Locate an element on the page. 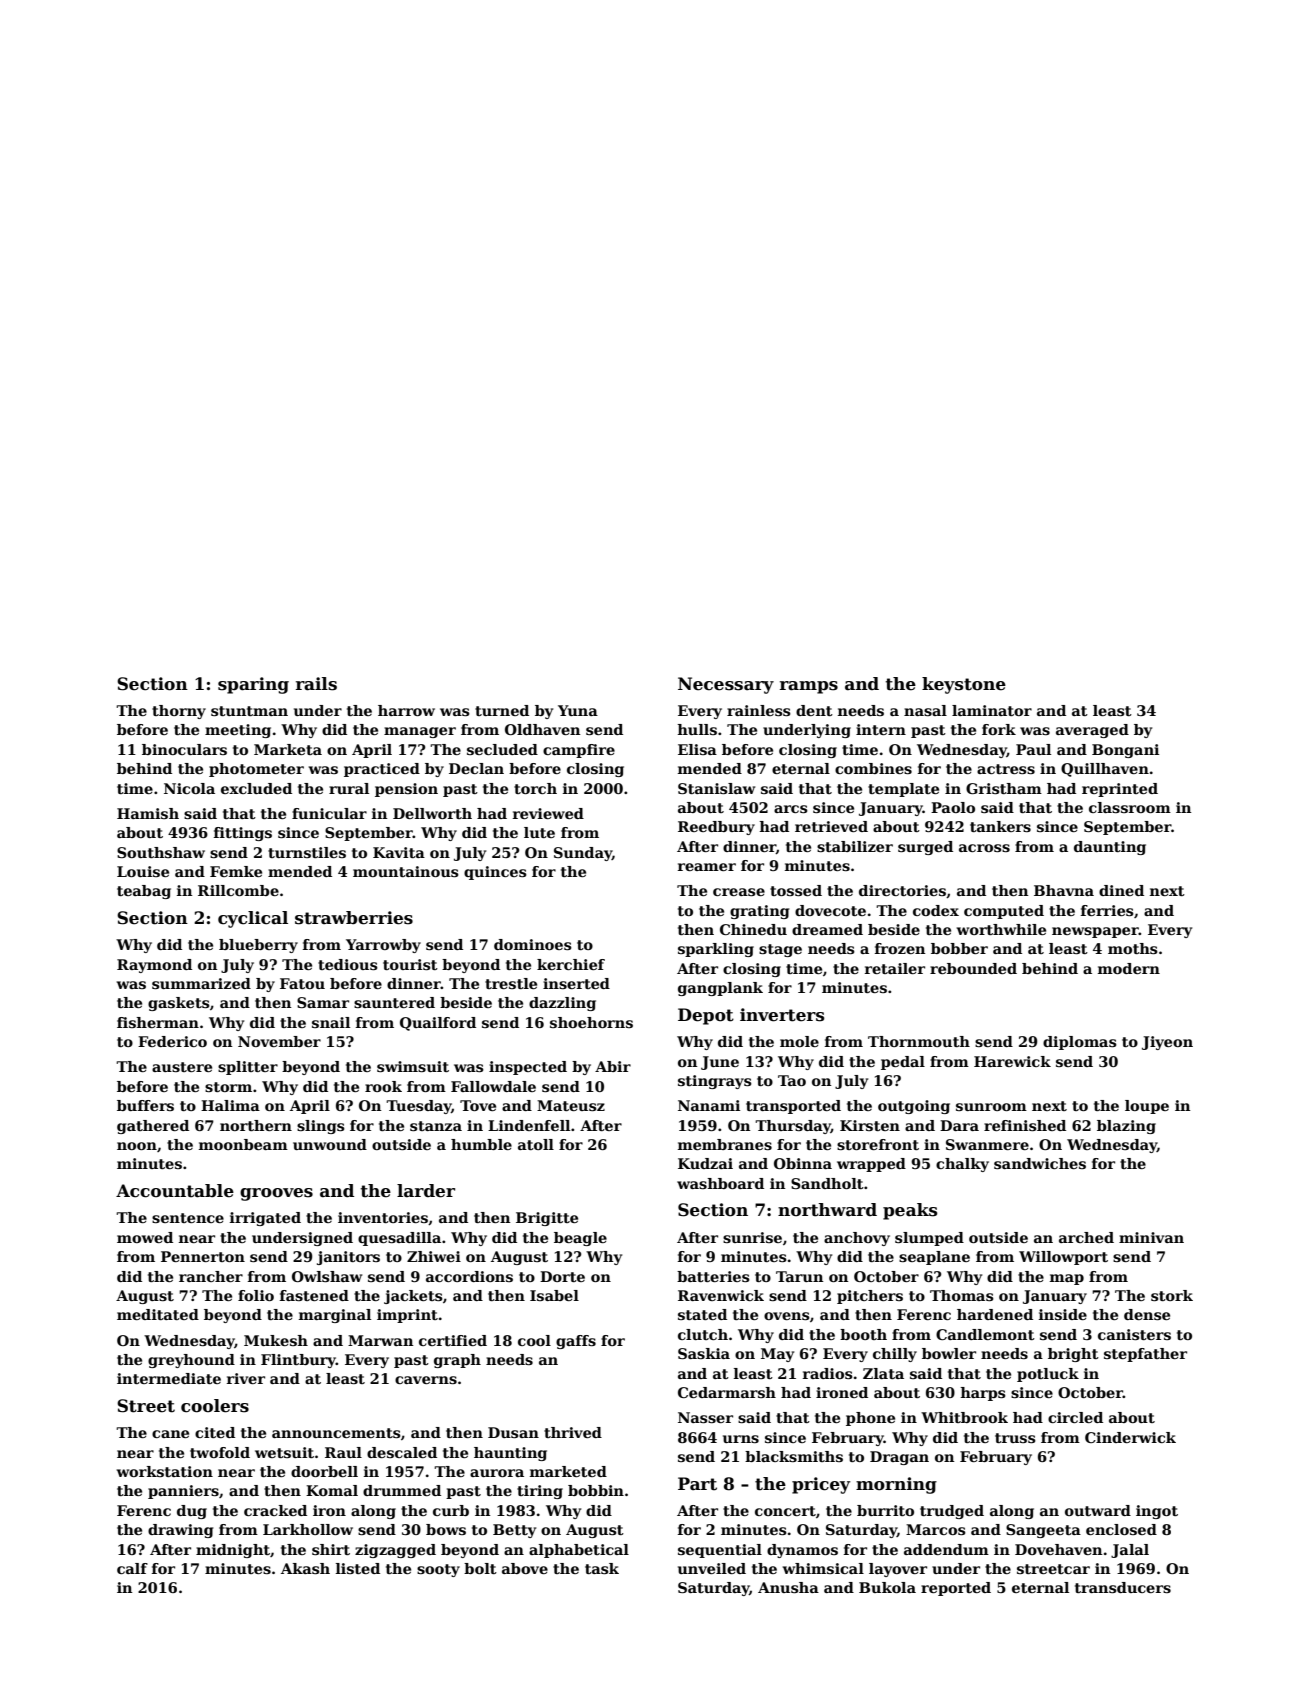  stork is located at coordinates (1172, 1295).
